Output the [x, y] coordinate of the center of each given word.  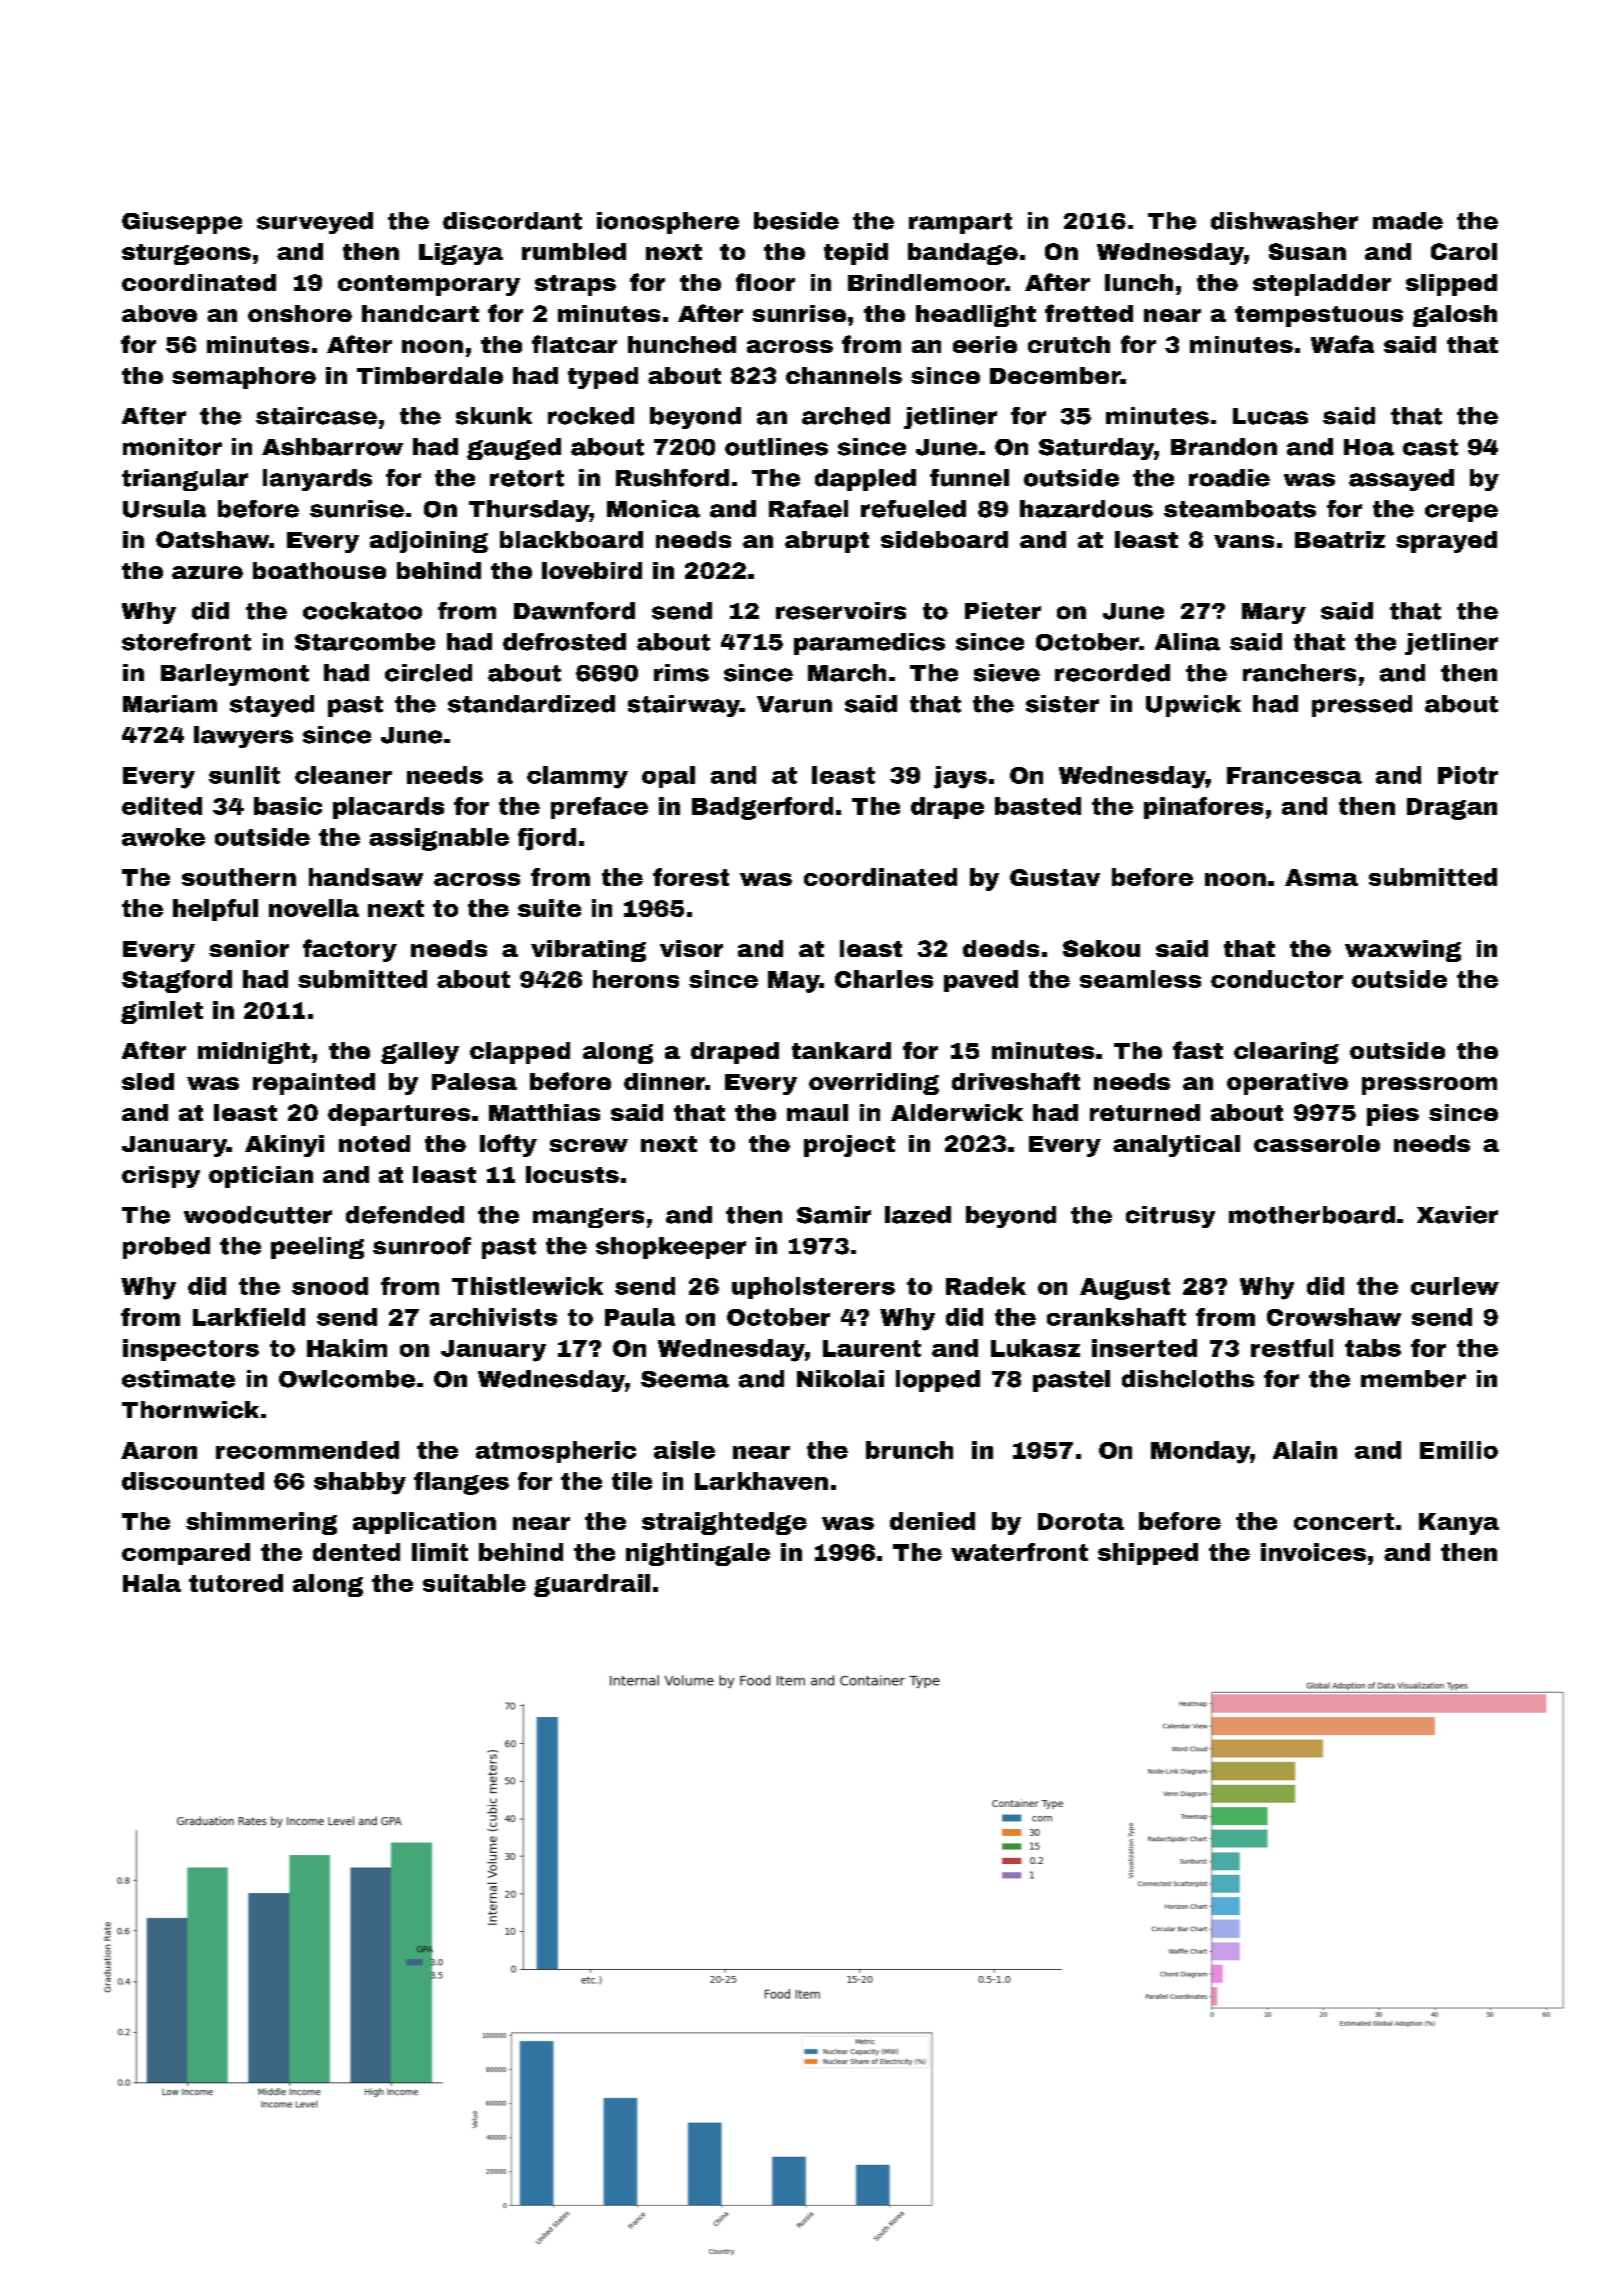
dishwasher [1284, 221]
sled [148, 1081]
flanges [461, 1483]
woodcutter [258, 1215]
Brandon [1224, 447]
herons [636, 979]
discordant [512, 221]
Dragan [1452, 809]
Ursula [164, 509]
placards [388, 808]
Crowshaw [1334, 1317]
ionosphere [668, 223]
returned [1145, 1112]
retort [527, 478]
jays [960, 777]
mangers [588, 1218]
